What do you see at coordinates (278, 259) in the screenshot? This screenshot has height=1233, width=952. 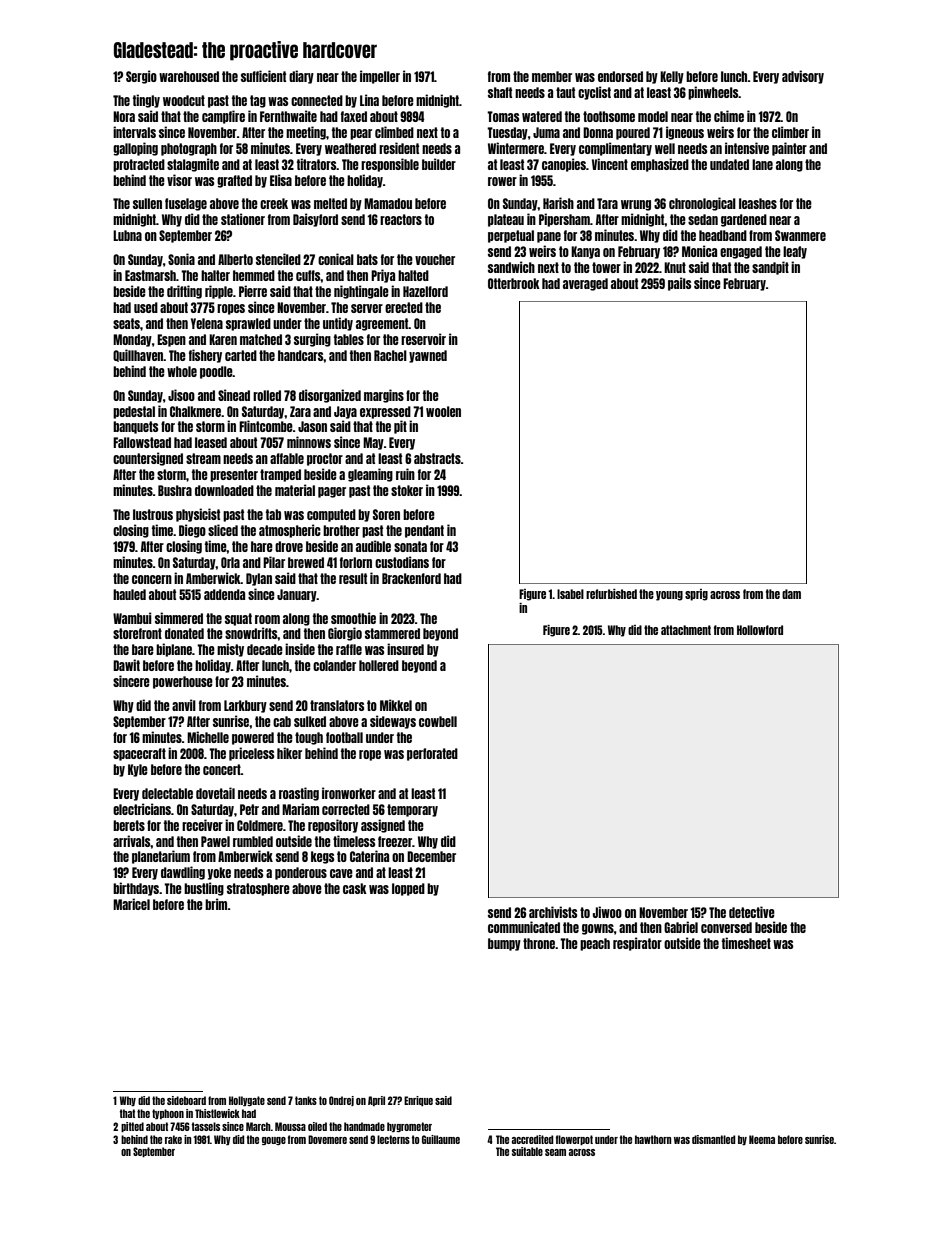 I see `stenciled` at bounding box center [278, 259].
